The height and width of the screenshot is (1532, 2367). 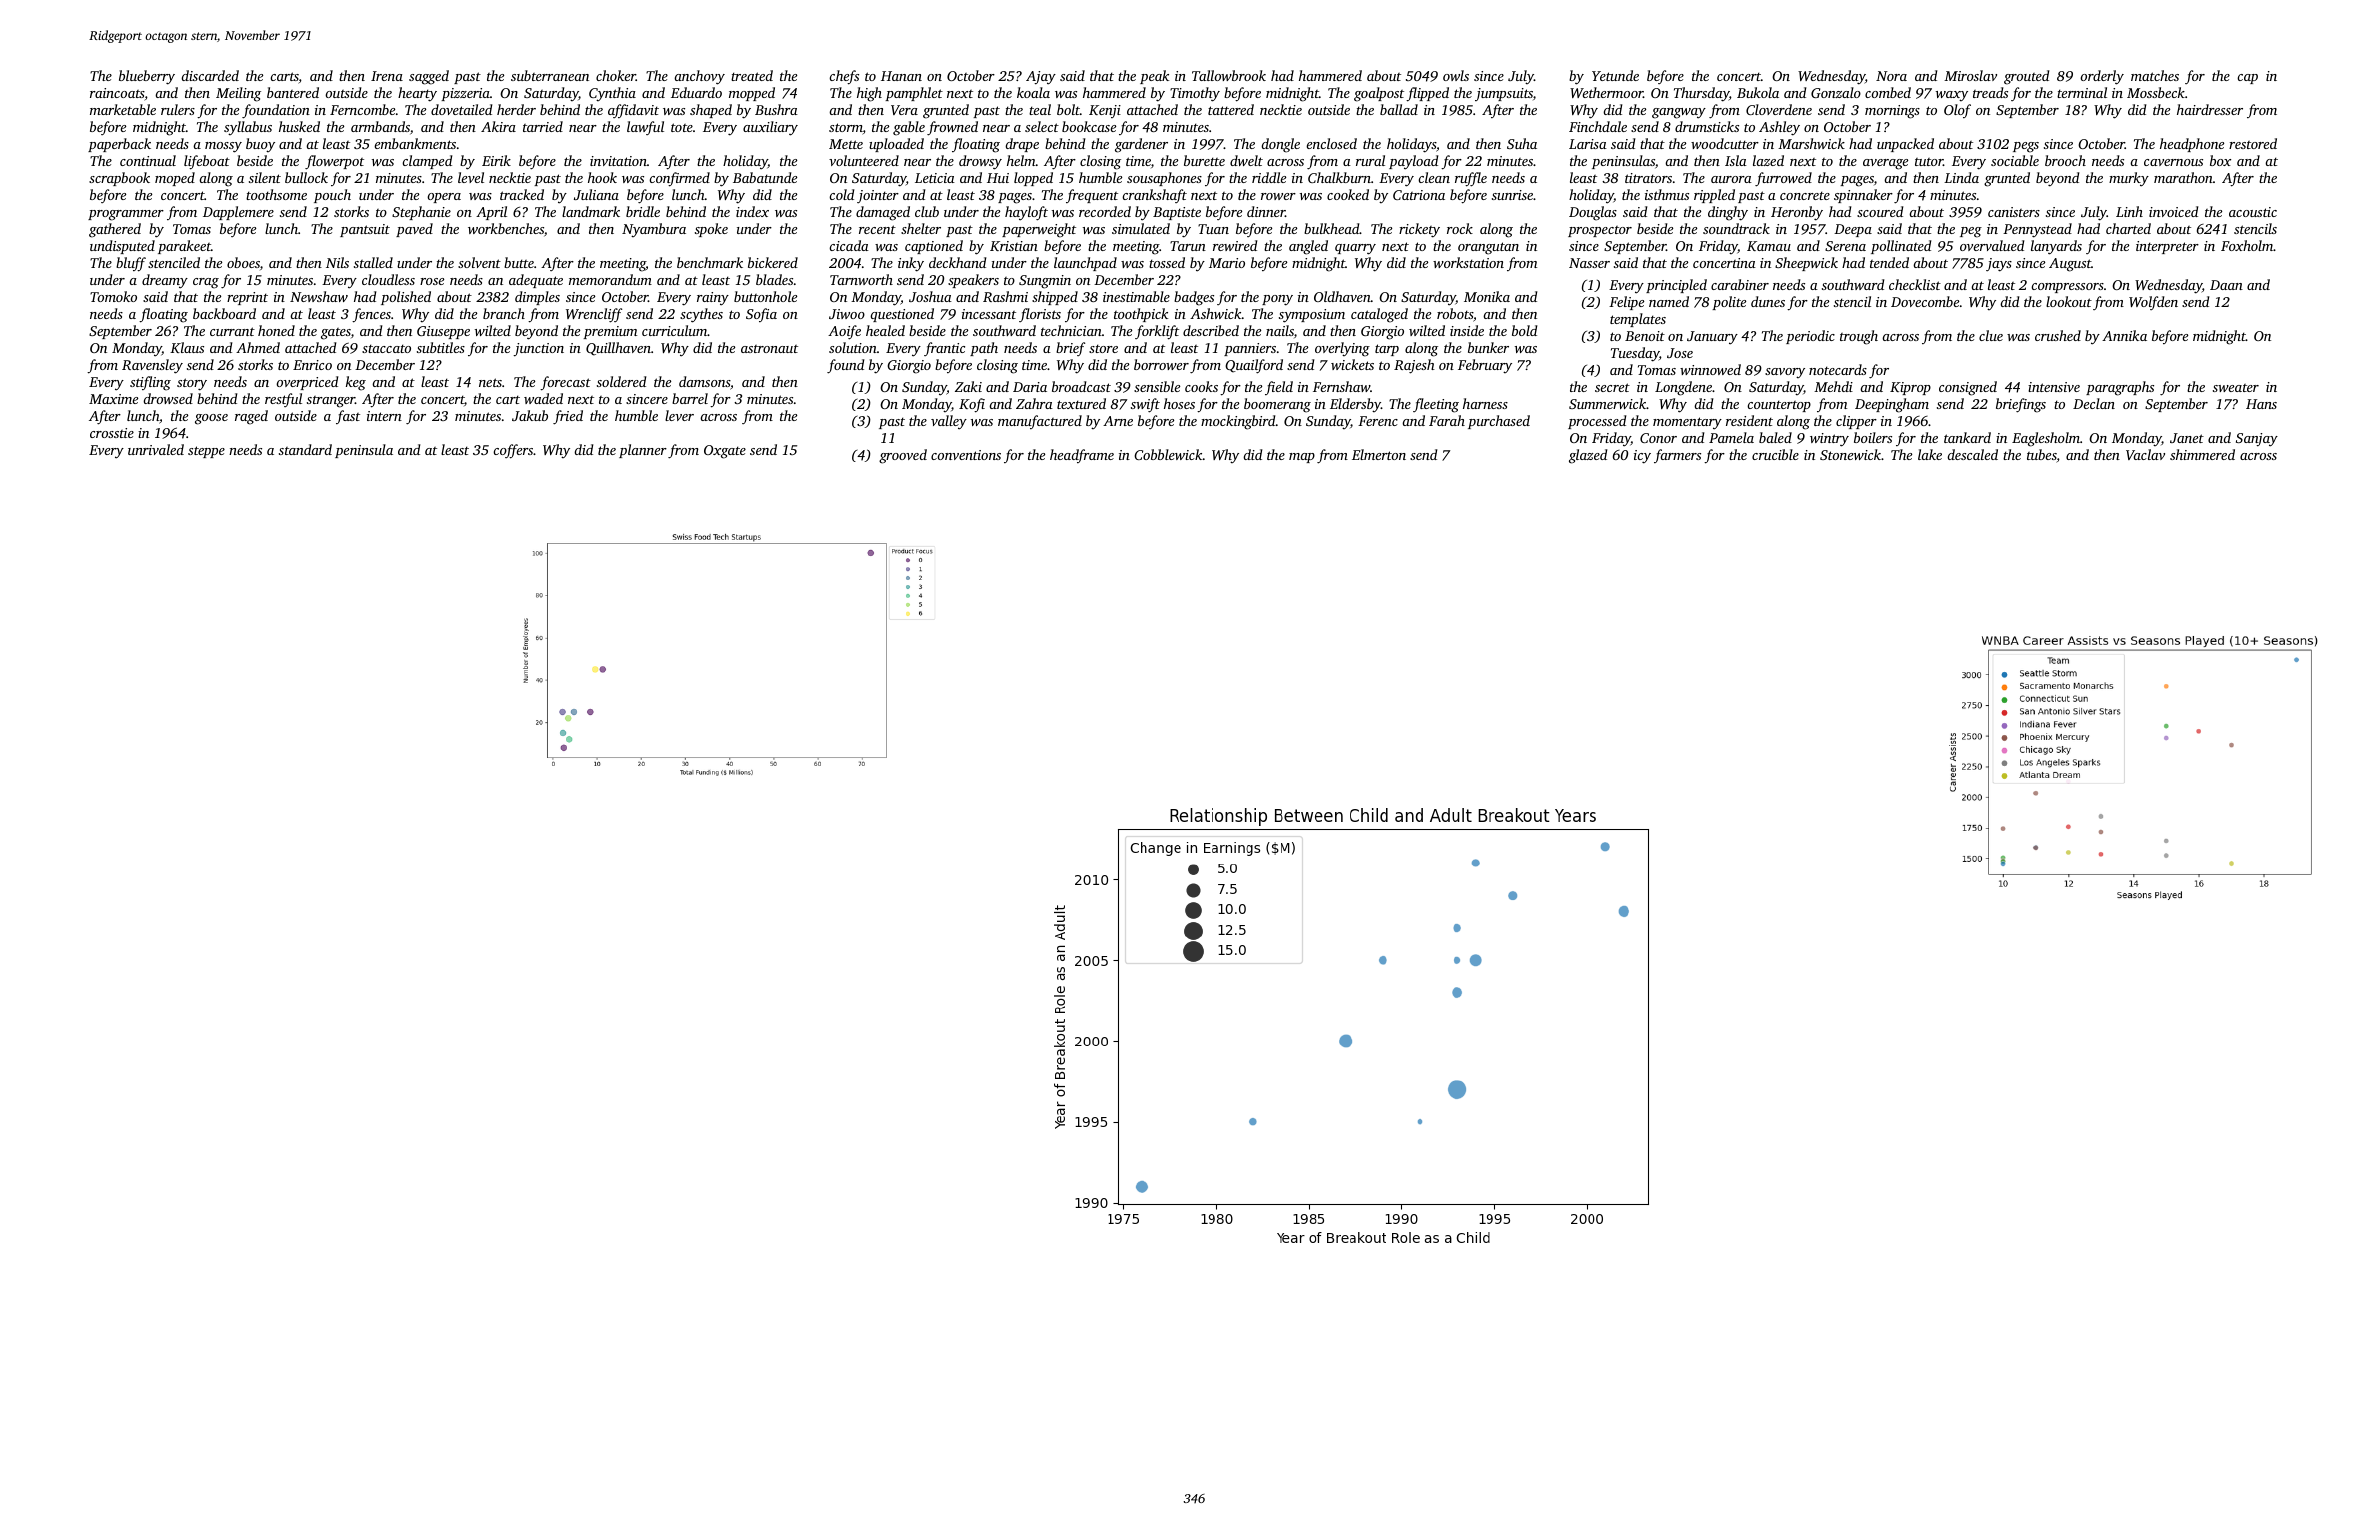 I want to click on forklift, so click(x=1157, y=332).
